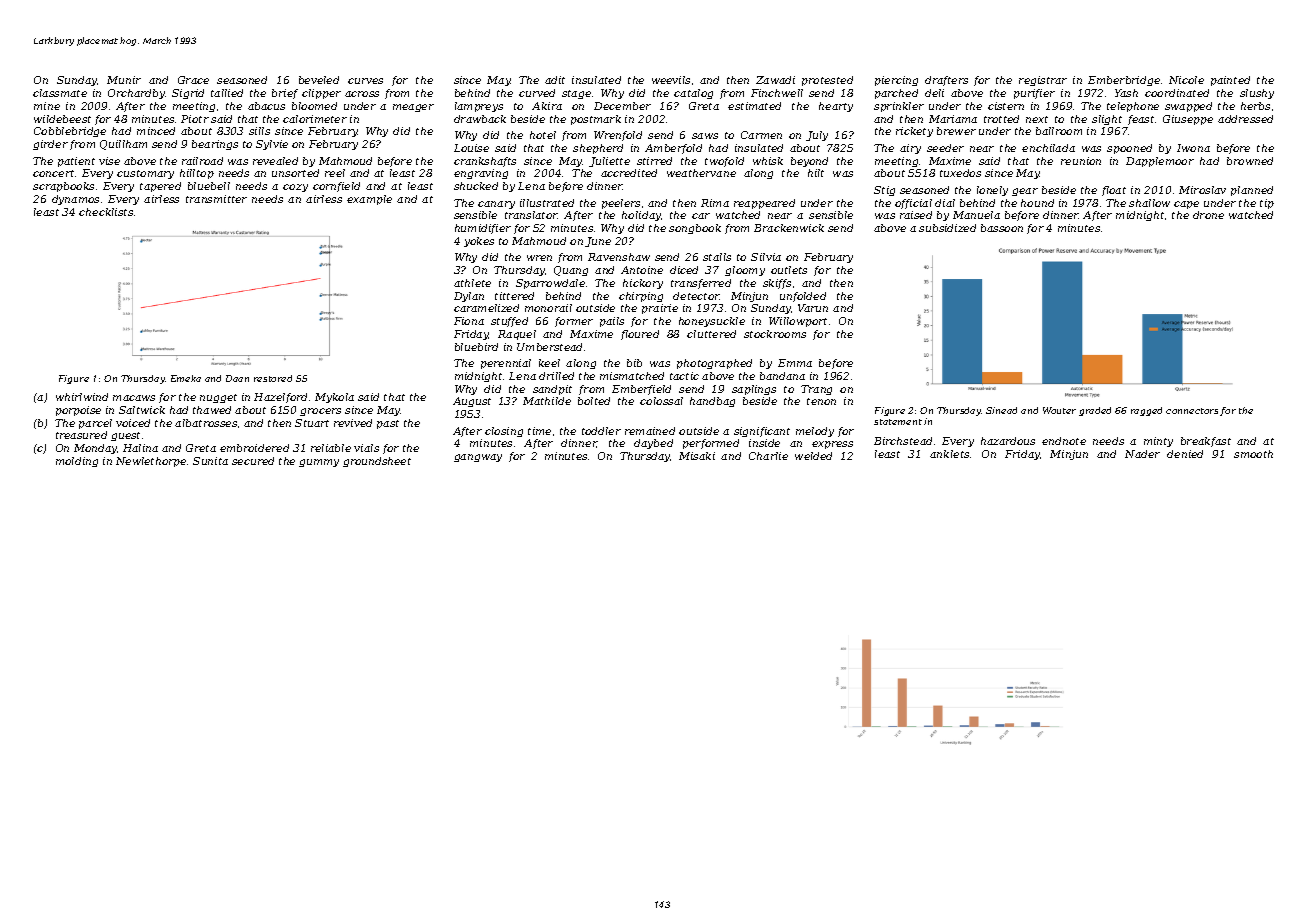 This screenshot has width=1308, height=924. I want to click on keel, so click(549, 363).
